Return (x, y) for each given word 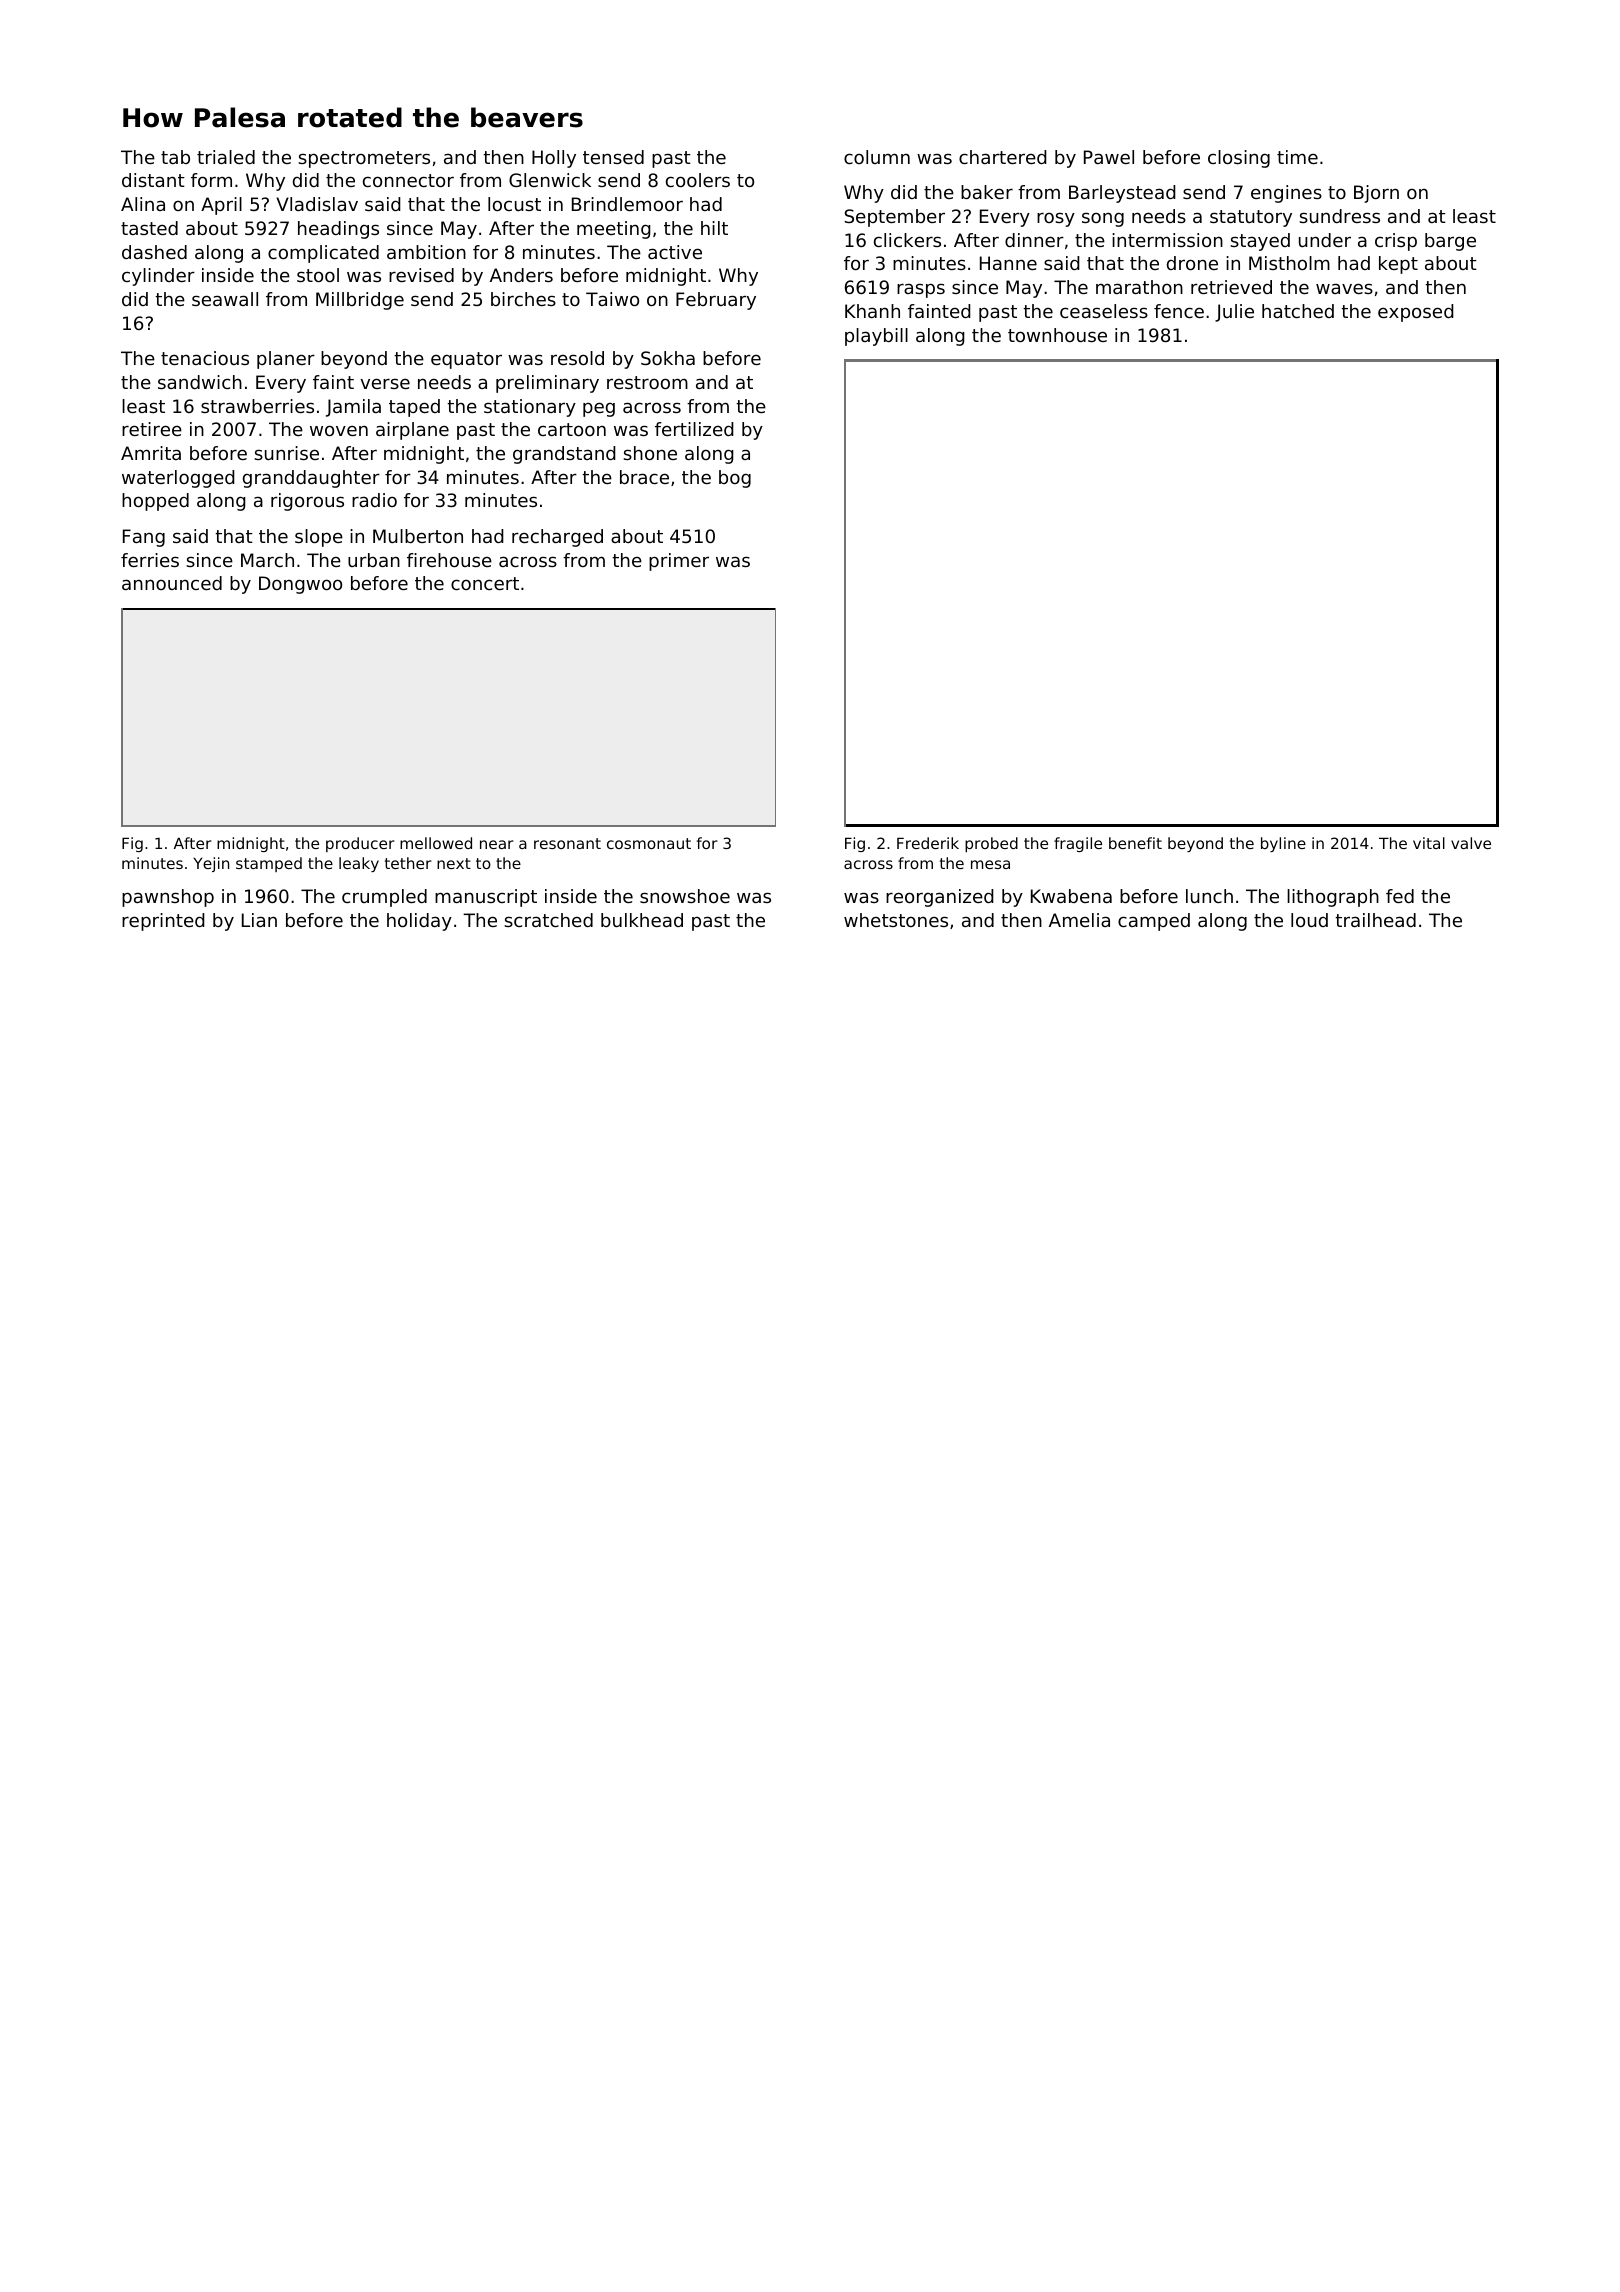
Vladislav (317, 204)
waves (1344, 288)
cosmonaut (649, 843)
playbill (876, 337)
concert (485, 583)
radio (374, 500)
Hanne (1008, 263)
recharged (557, 538)
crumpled (384, 898)
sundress (1339, 216)
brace (644, 477)
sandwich (200, 382)
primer (679, 562)
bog (735, 479)
